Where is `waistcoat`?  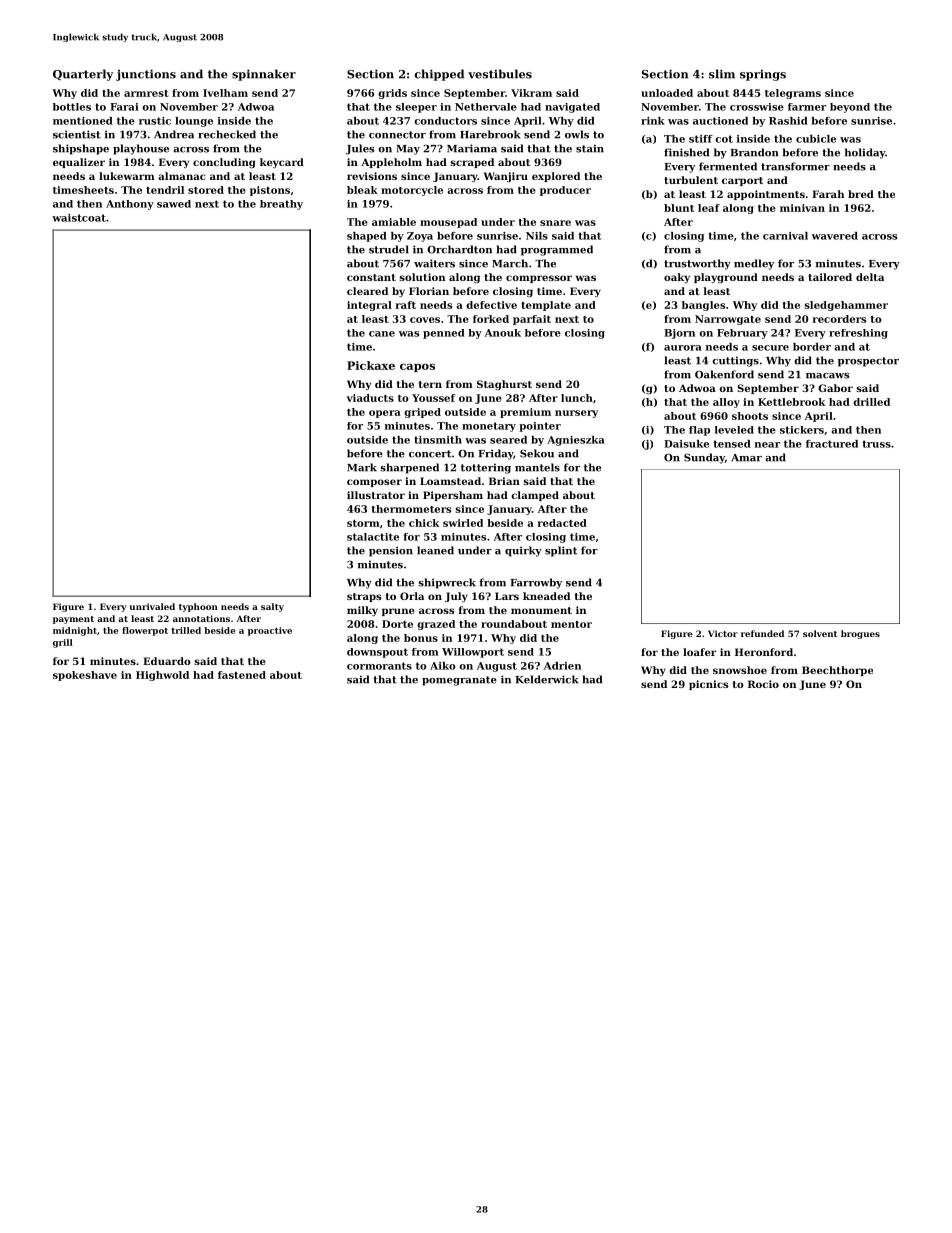
waistcoat is located at coordinates (79, 218).
